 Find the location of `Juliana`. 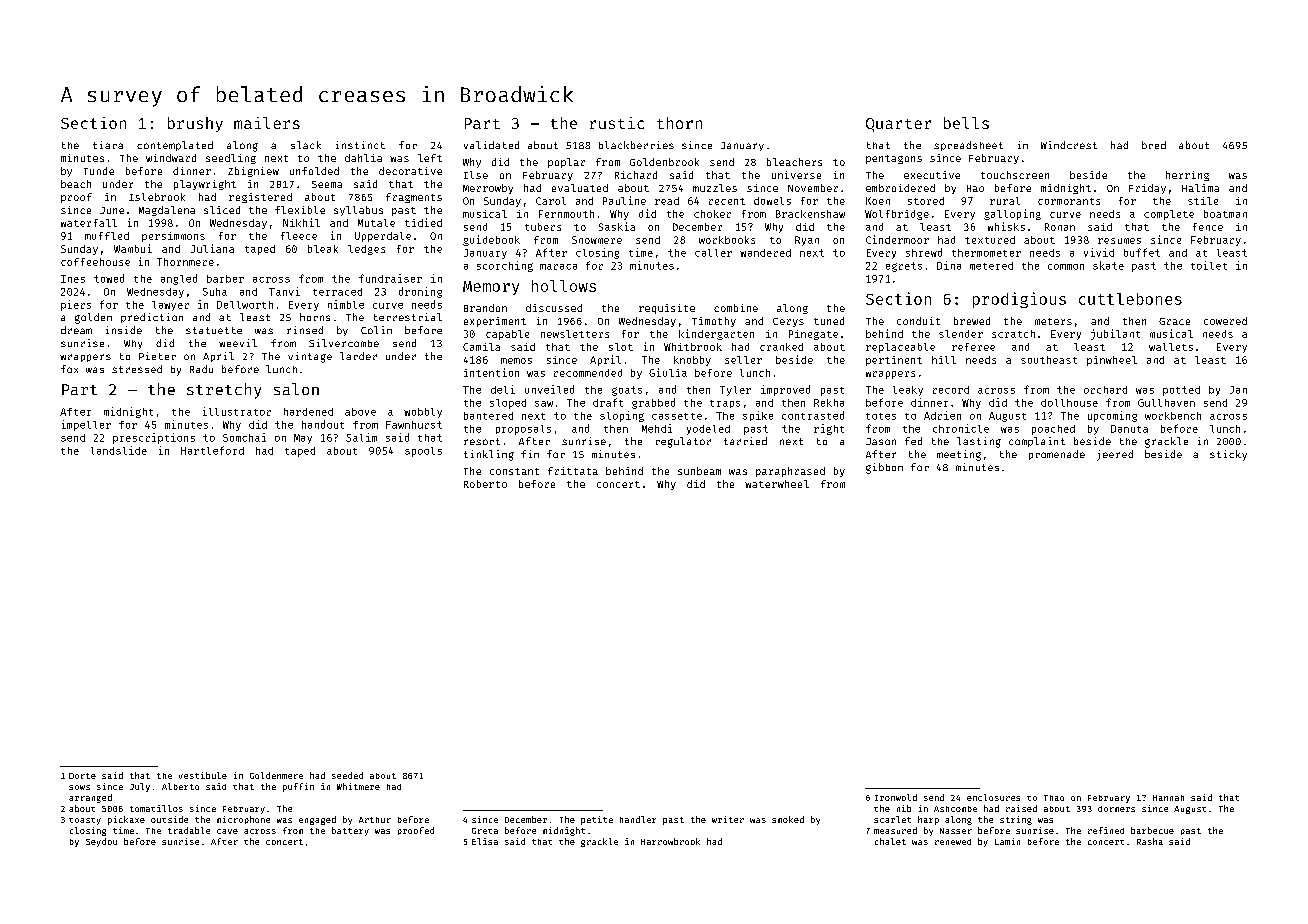

Juliana is located at coordinates (212, 248).
